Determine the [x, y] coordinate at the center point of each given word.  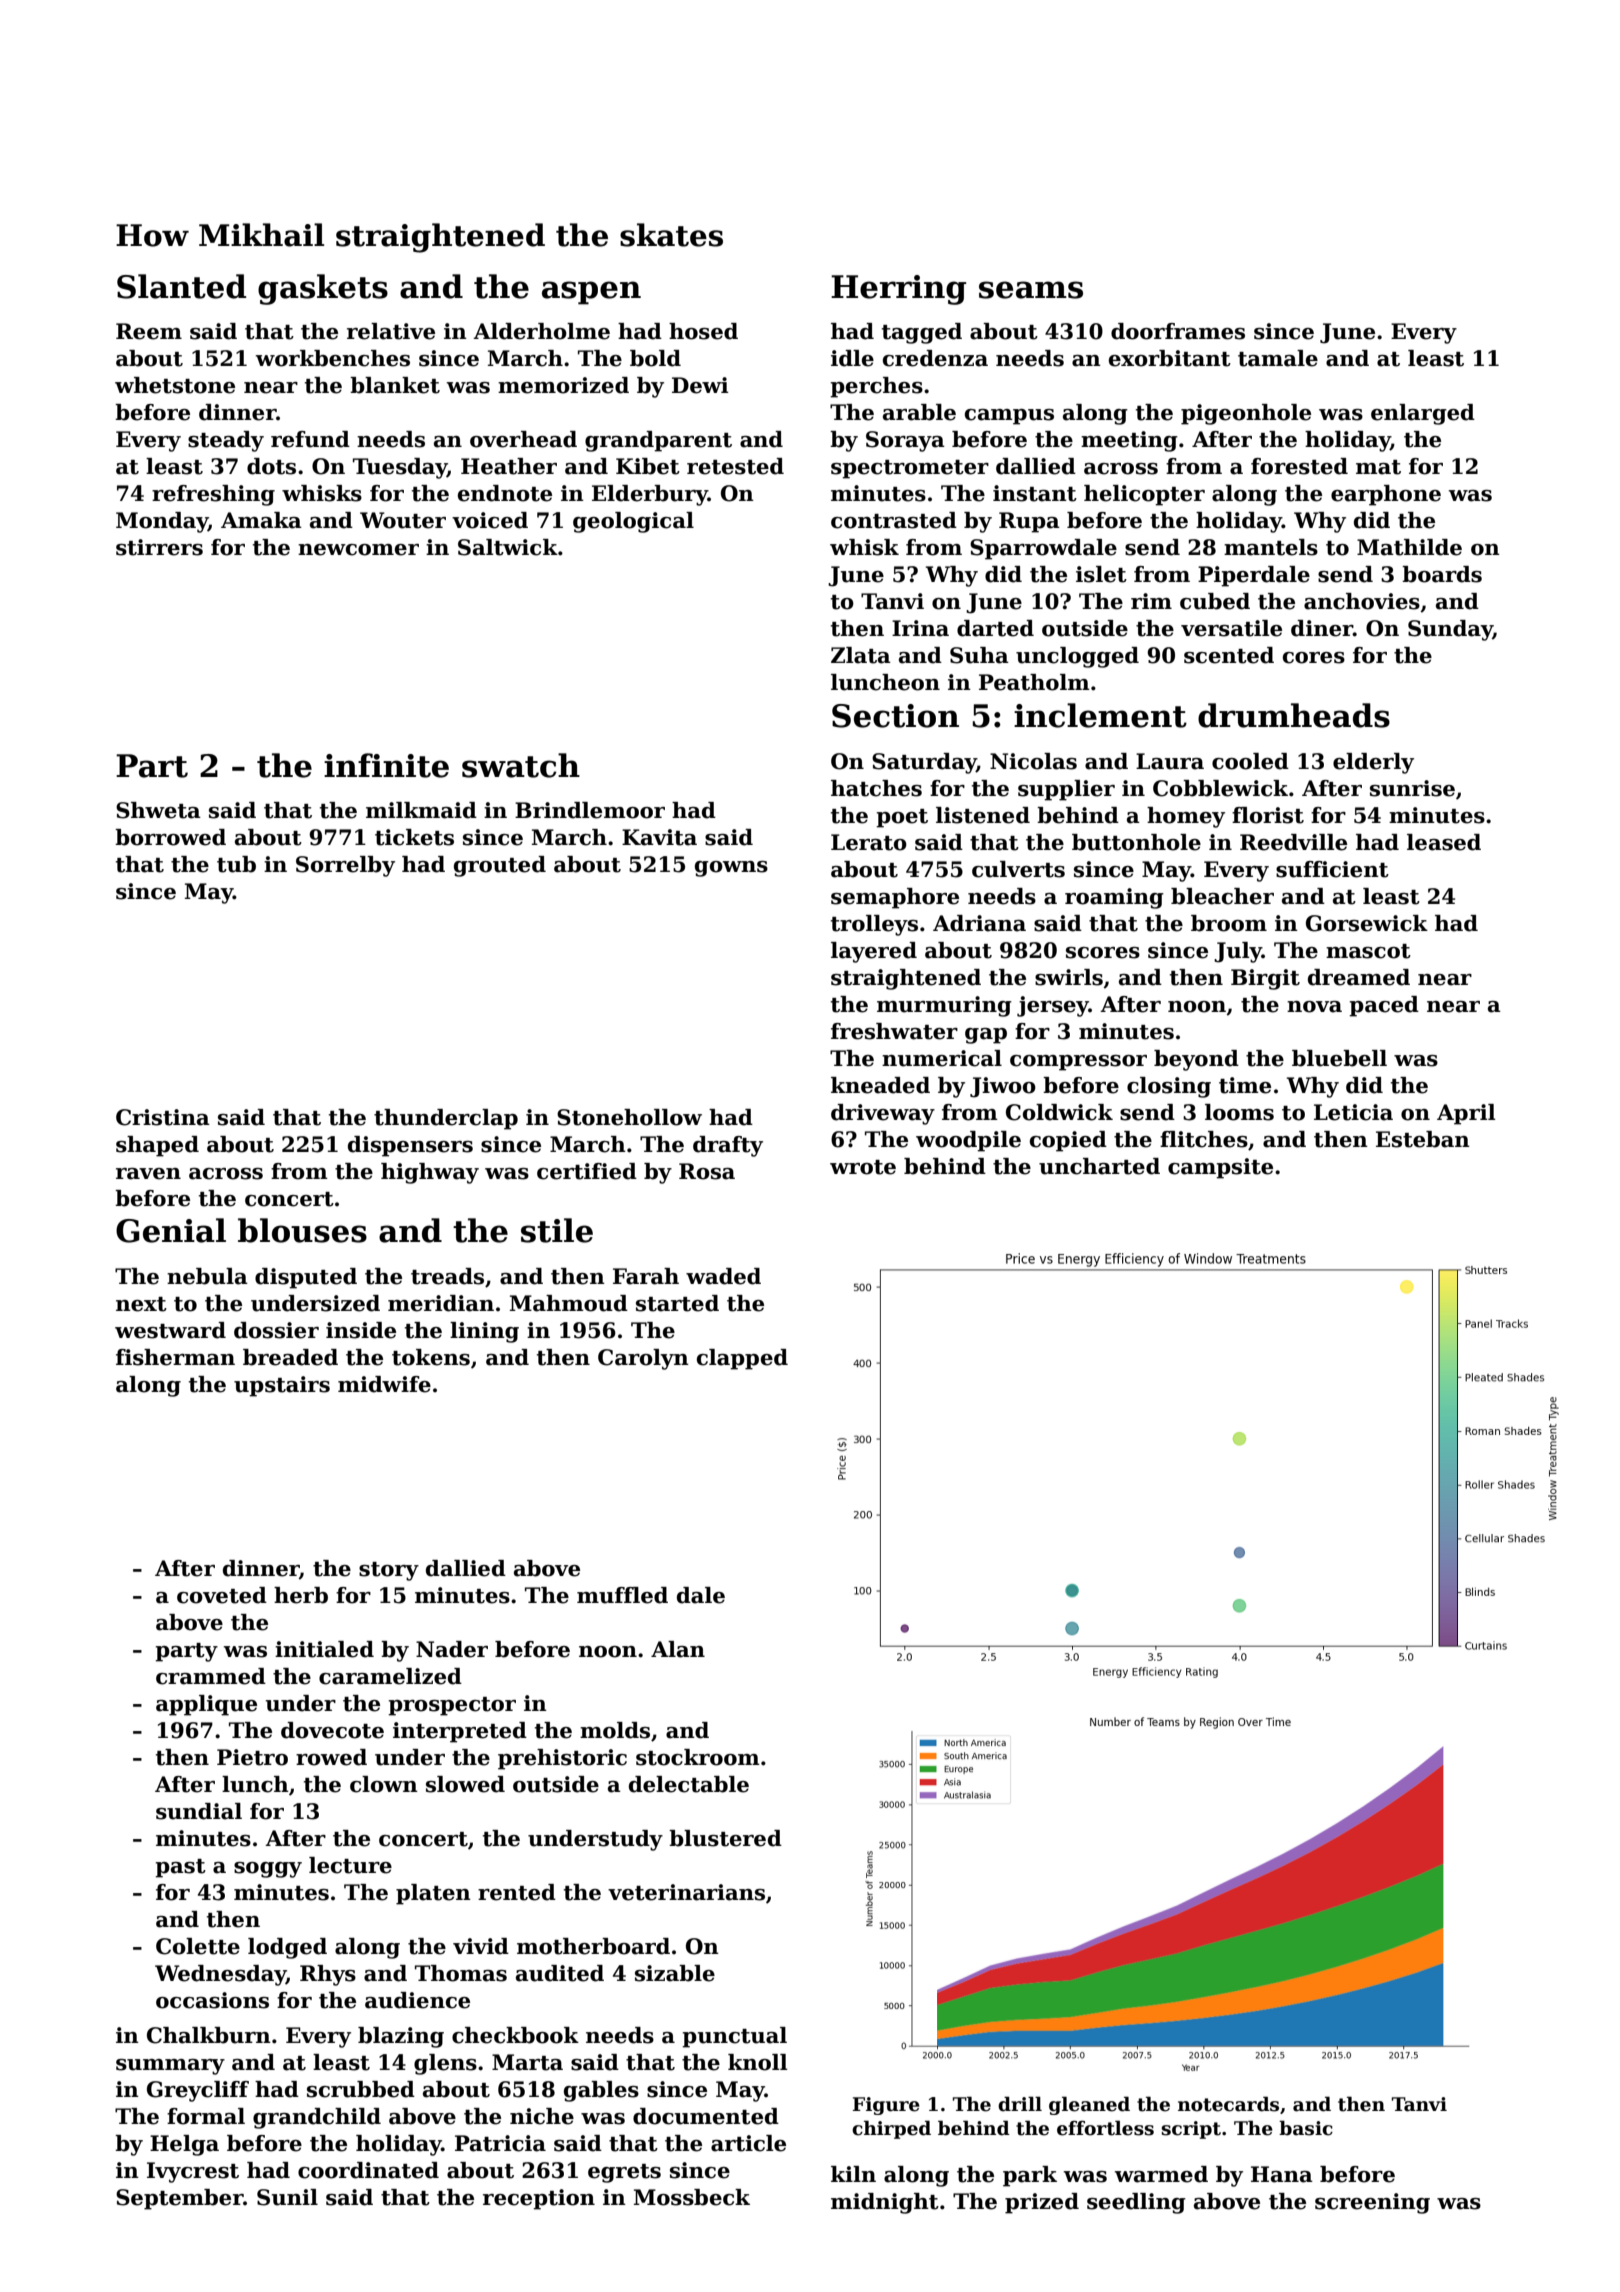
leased [1444, 842]
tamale [1278, 358]
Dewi [700, 385]
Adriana [979, 923]
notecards [1228, 2104]
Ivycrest [193, 2172]
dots [271, 466]
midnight [885, 2203]
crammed [211, 1676]
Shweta [158, 810]
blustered [725, 1838]
